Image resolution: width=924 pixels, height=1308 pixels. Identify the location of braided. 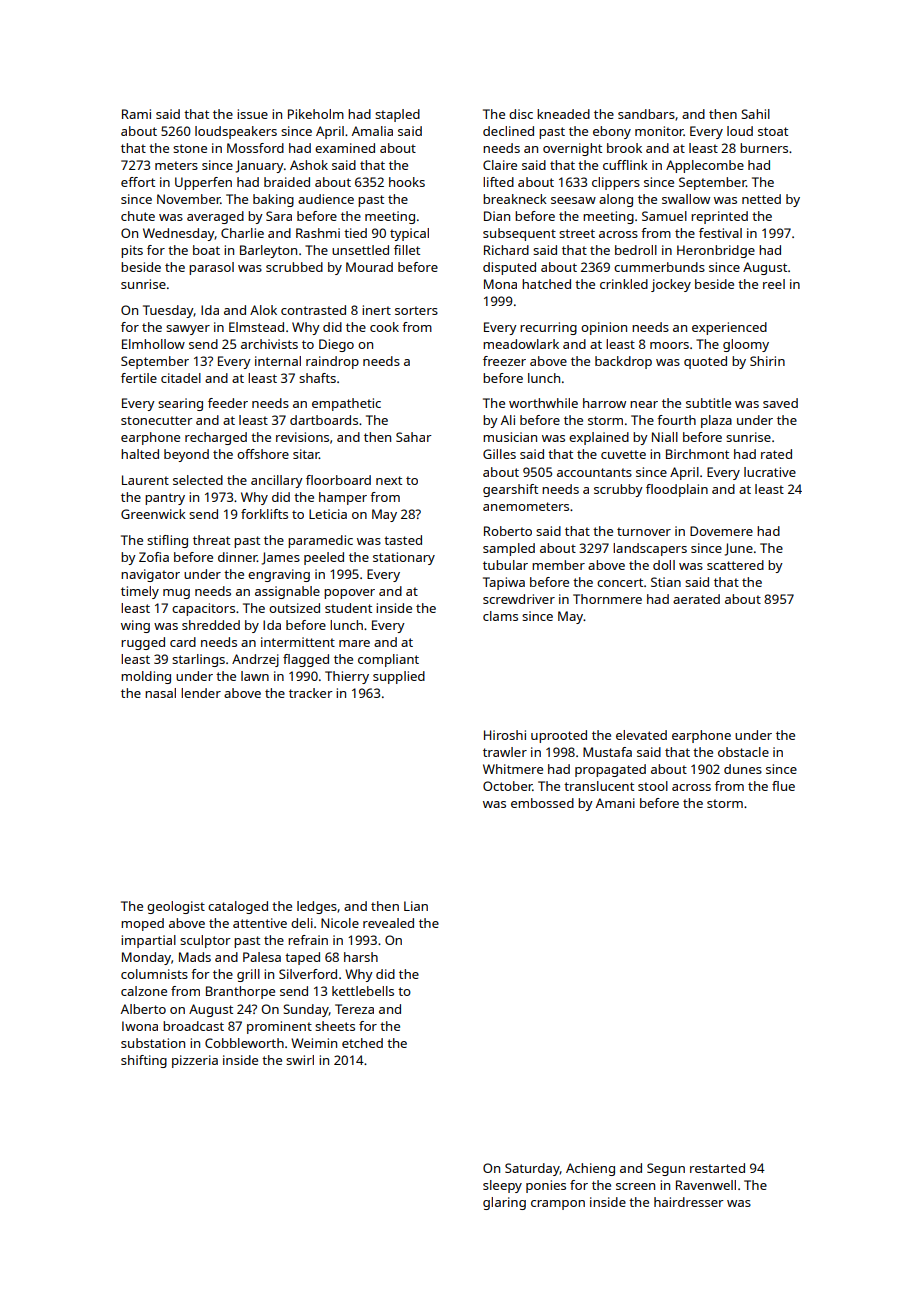
(287, 182).
